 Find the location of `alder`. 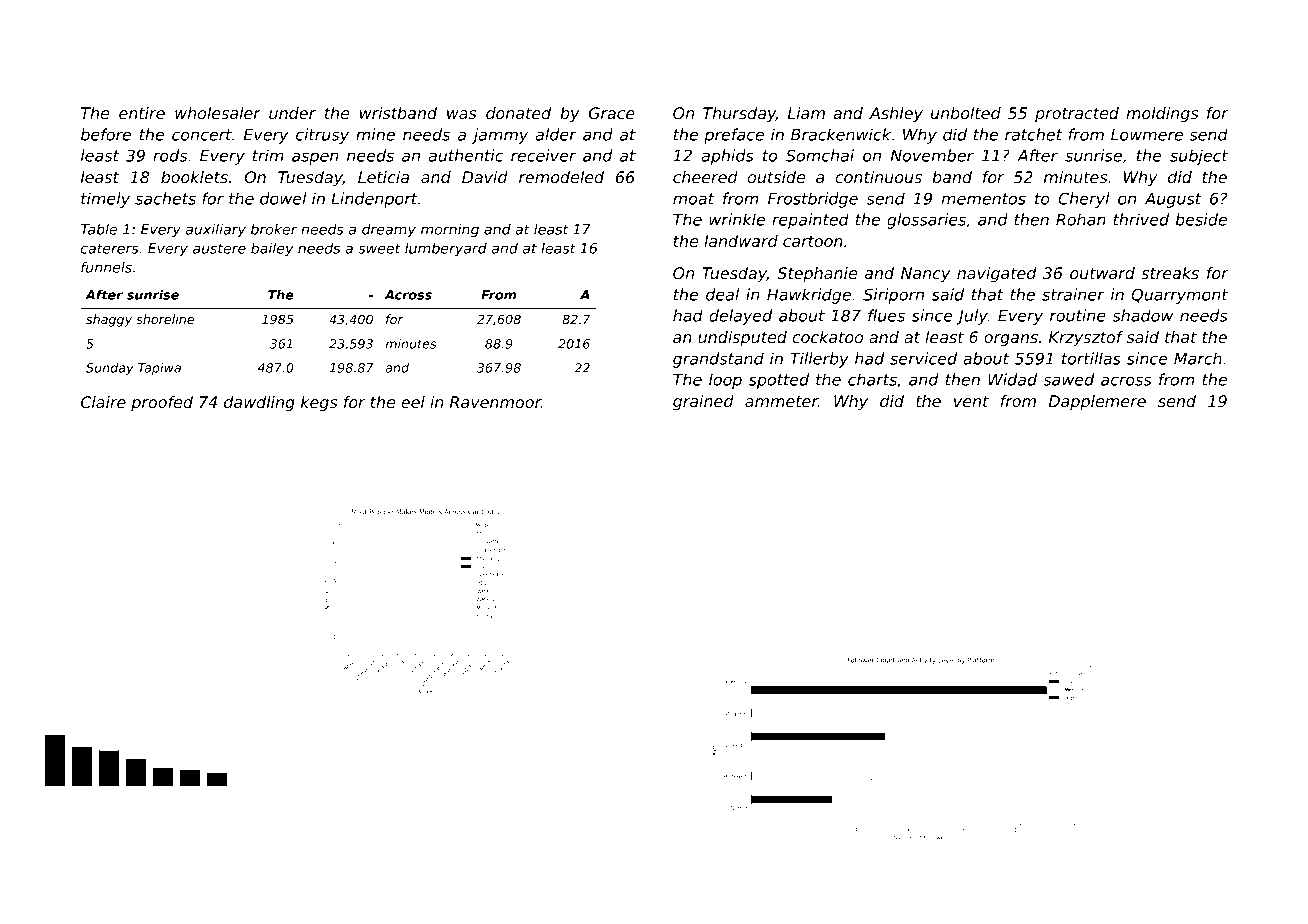

alder is located at coordinates (556, 134).
